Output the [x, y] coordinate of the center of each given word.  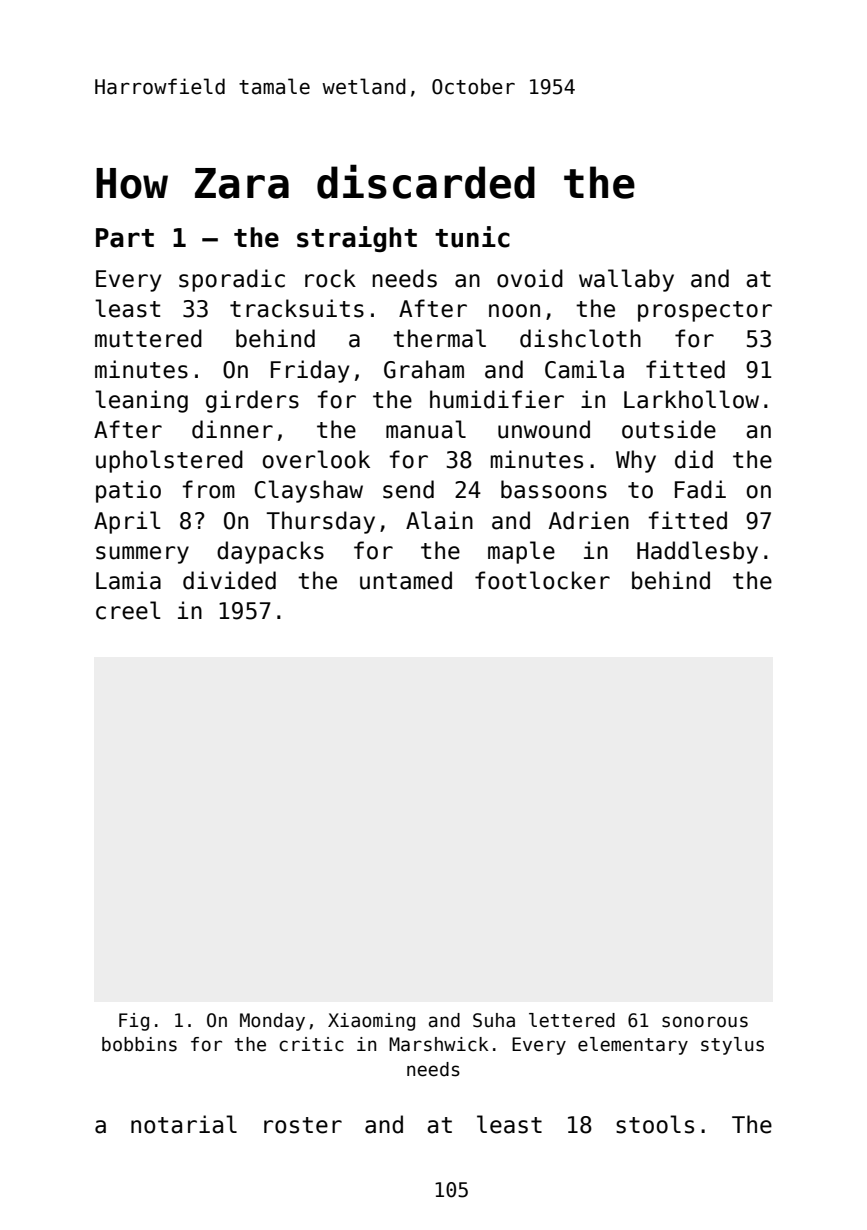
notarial [184, 1124]
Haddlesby [697, 552]
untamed [406, 580]
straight [357, 239]
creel [128, 610]
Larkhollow [691, 399]
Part [125, 238]
